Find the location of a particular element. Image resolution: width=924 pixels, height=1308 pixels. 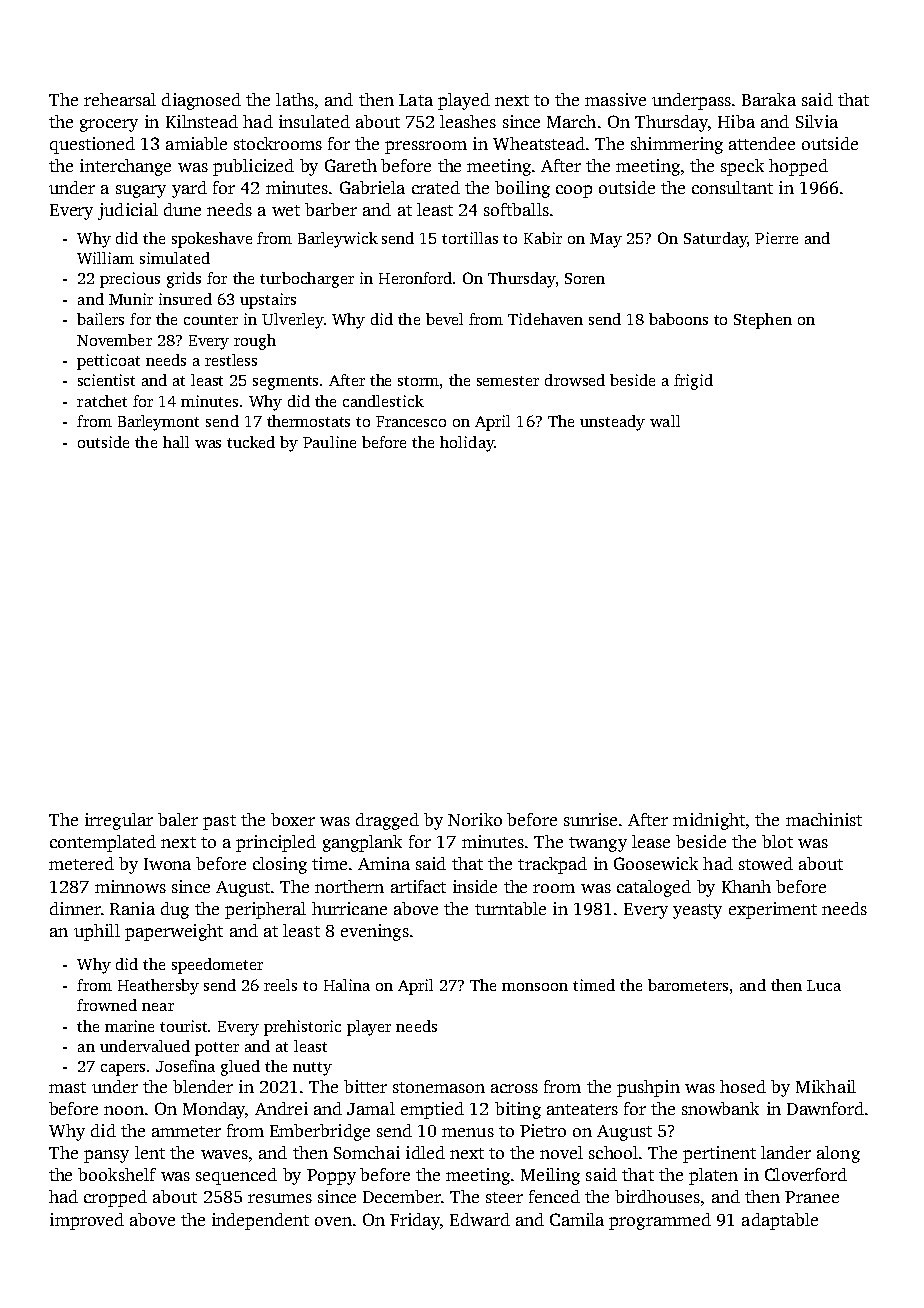

Lata is located at coordinates (416, 100).
